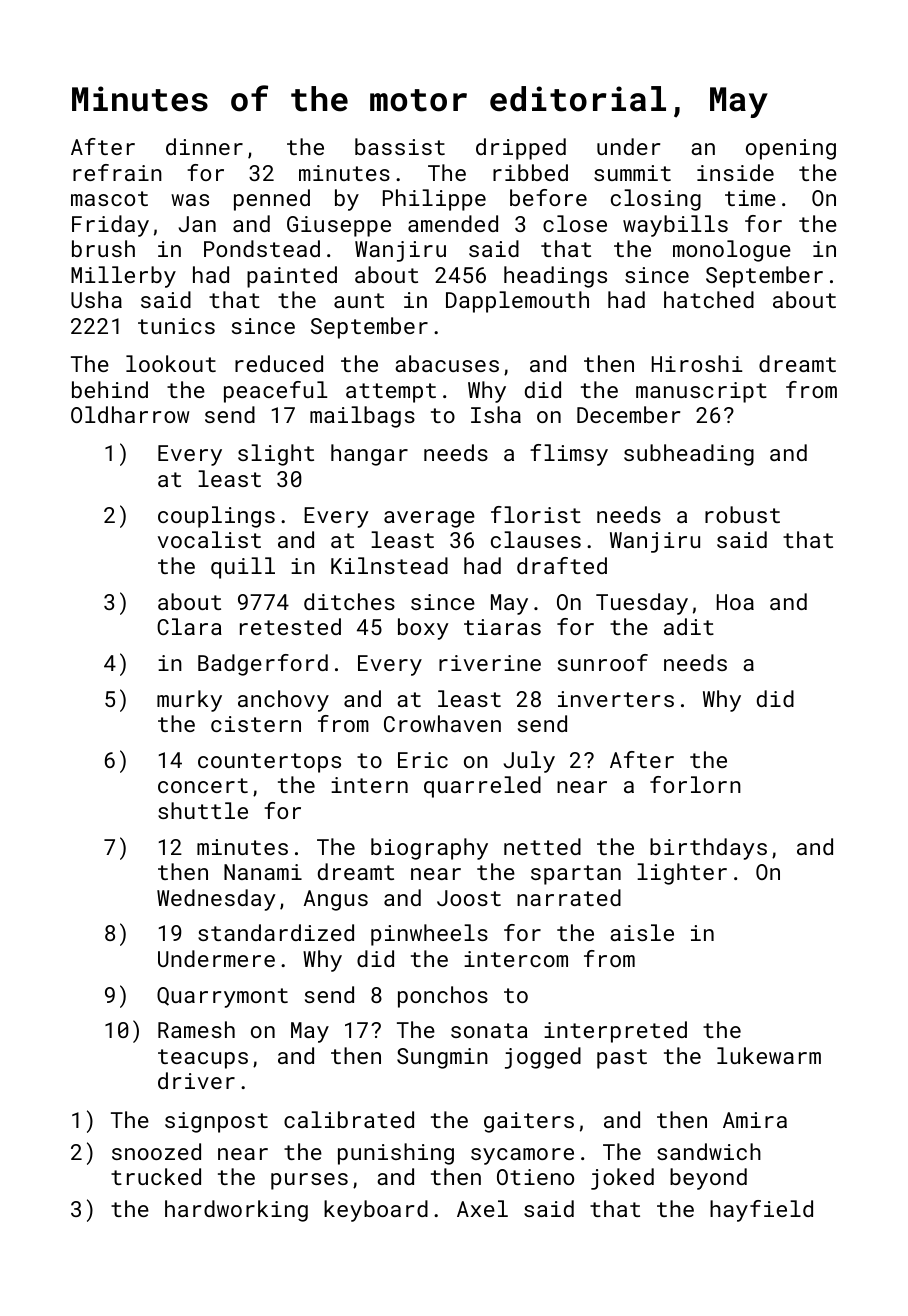  Describe the element at coordinates (791, 149) in the screenshot. I see `opening` at that location.
